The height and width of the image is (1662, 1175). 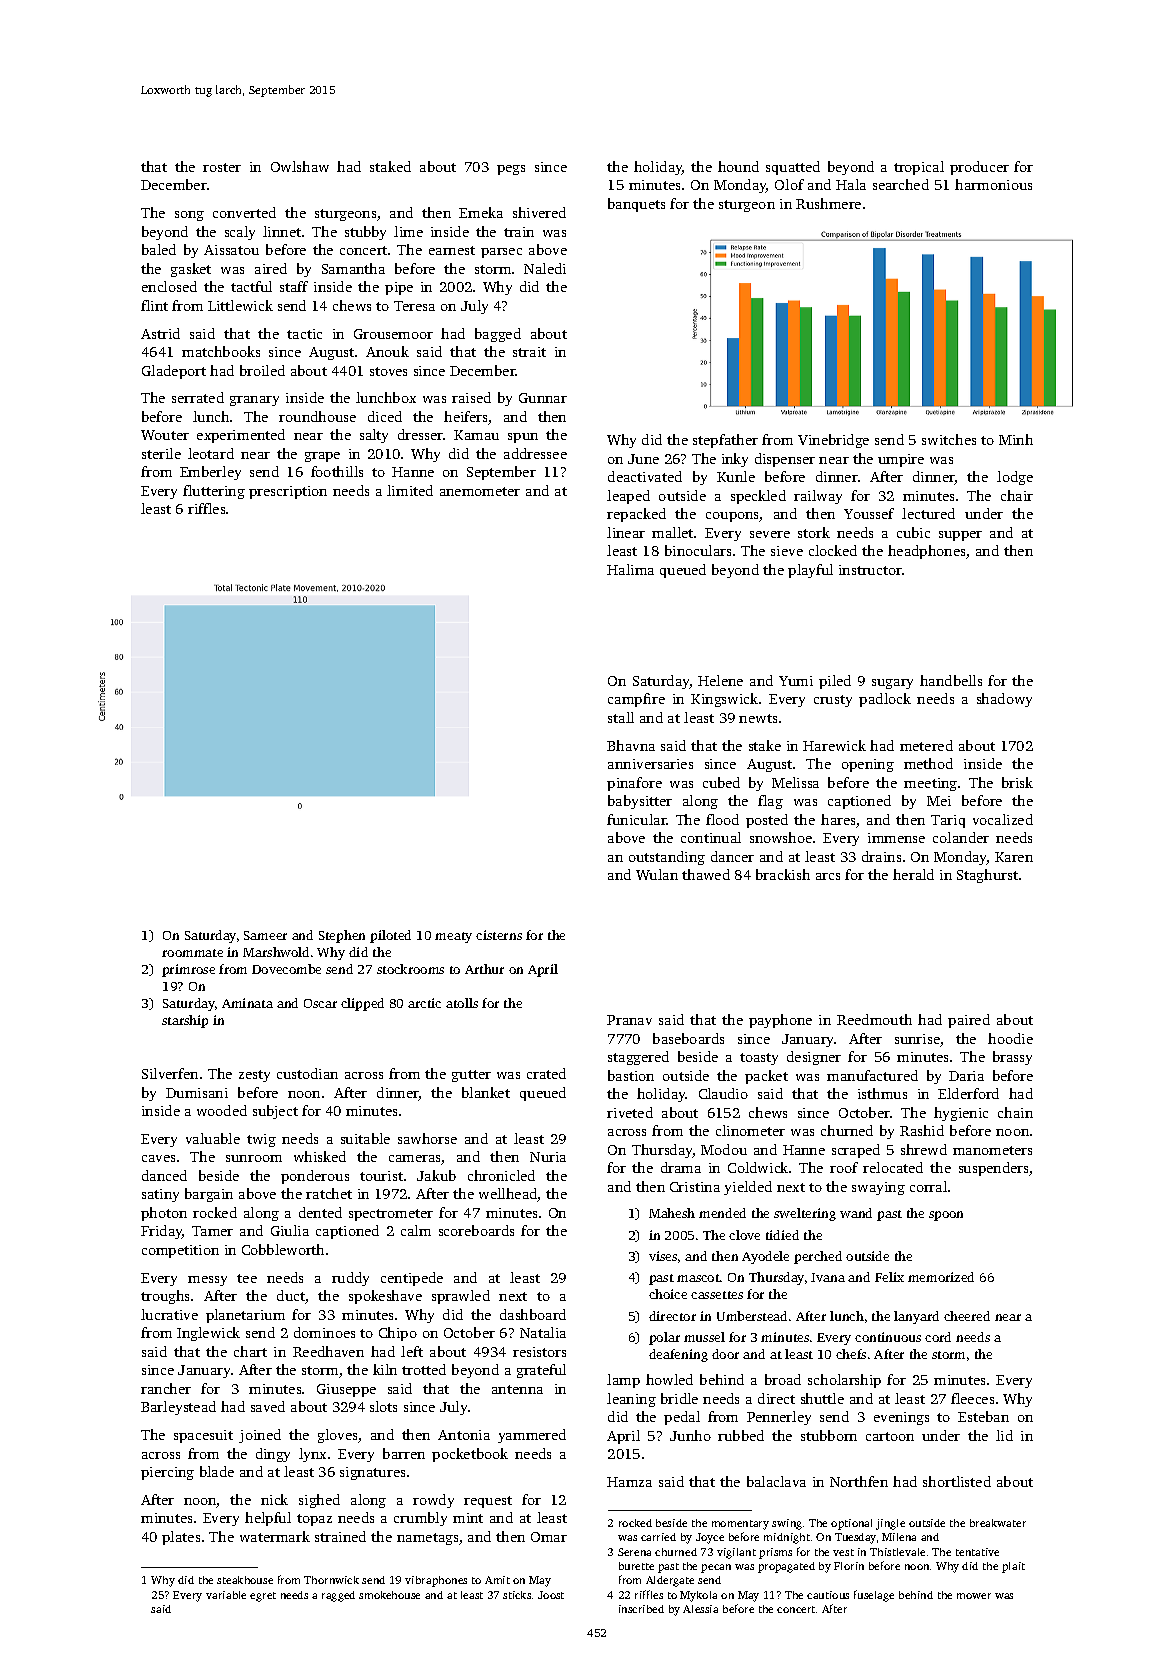 What do you see at coordinates (208, 1334) in the image?
I see `Inglewick` at bounding box center [208, 1334].
